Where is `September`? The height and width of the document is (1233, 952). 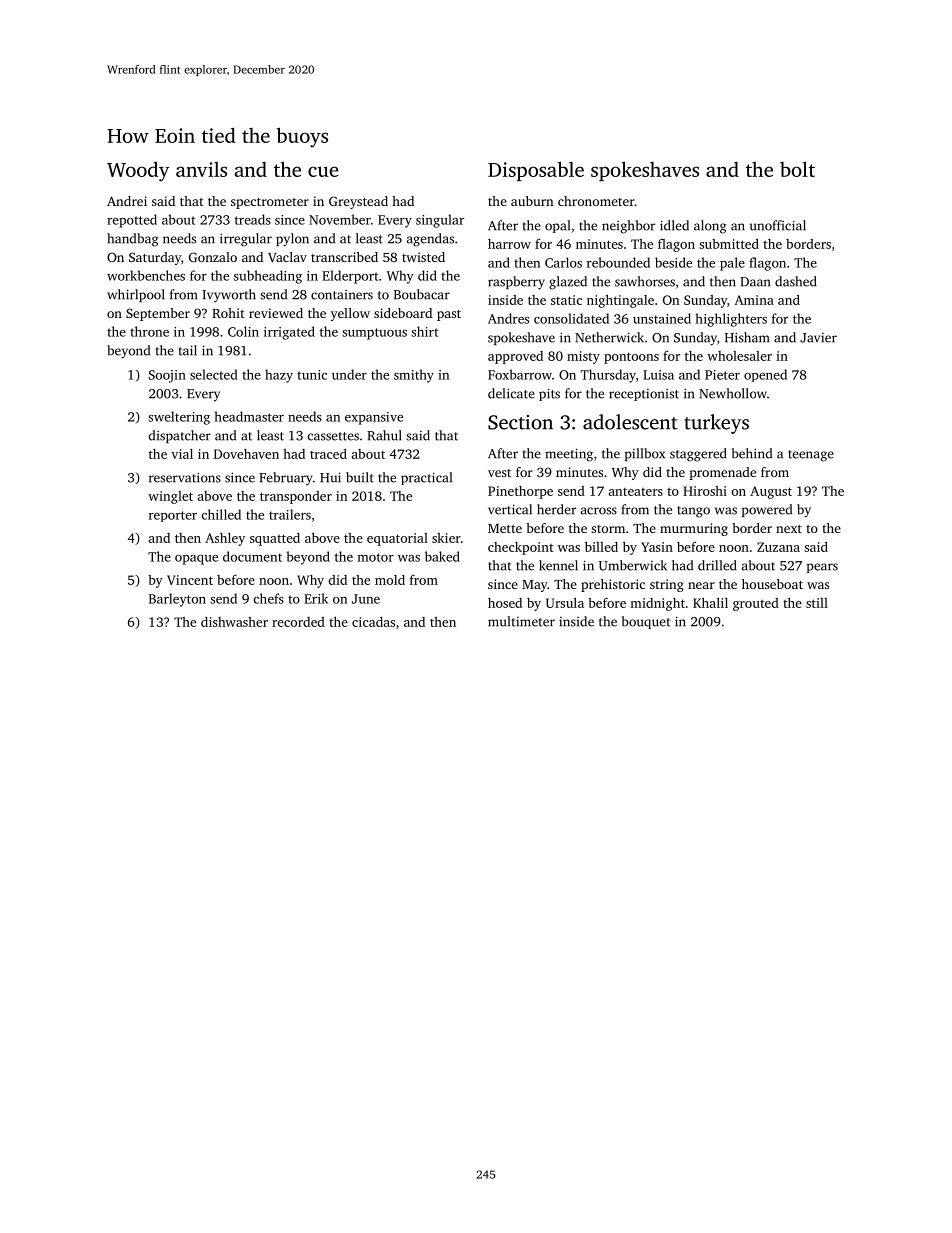
September is located at coordinates (158, 314).
